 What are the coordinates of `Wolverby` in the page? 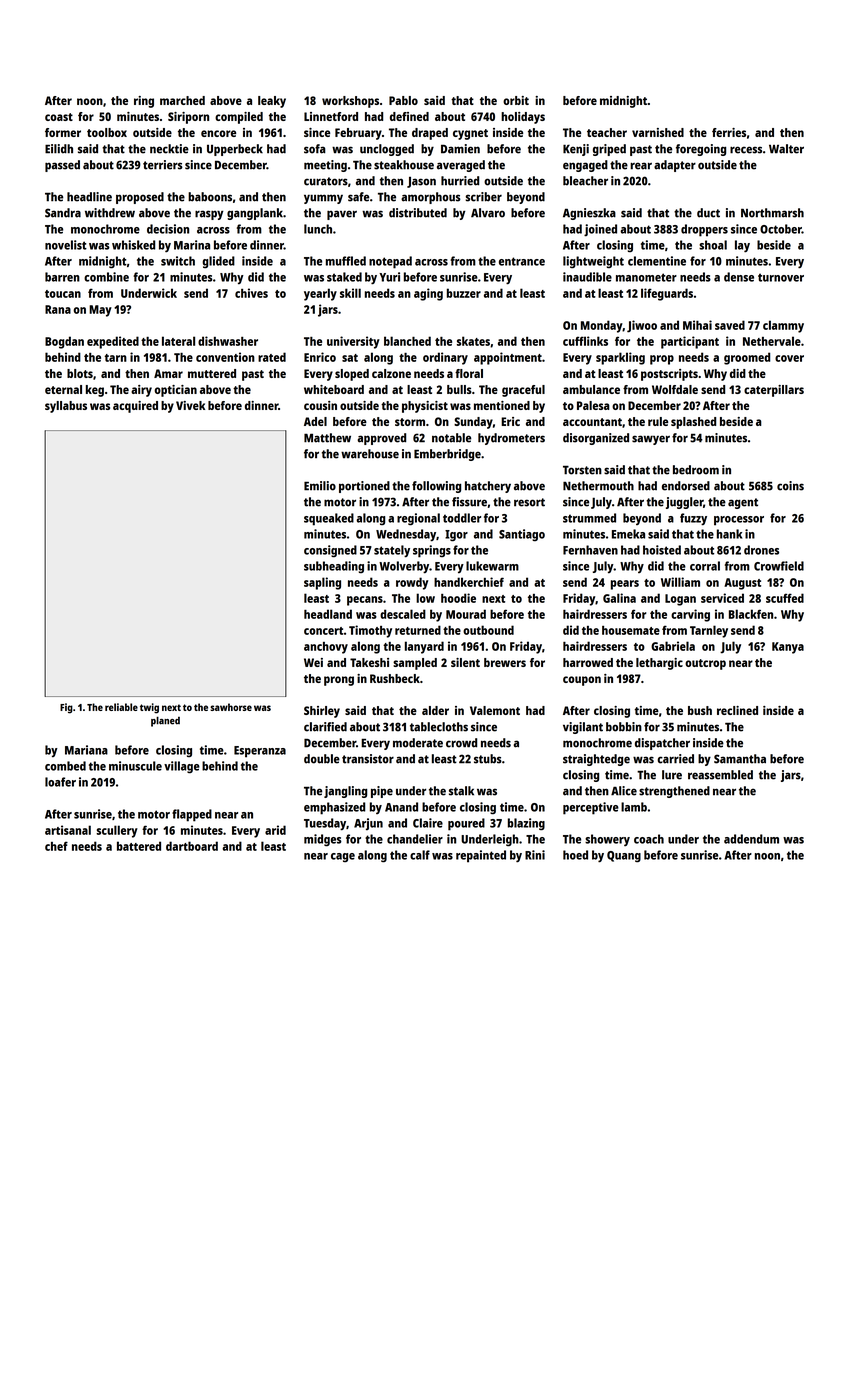 It's located at (404, 567).
